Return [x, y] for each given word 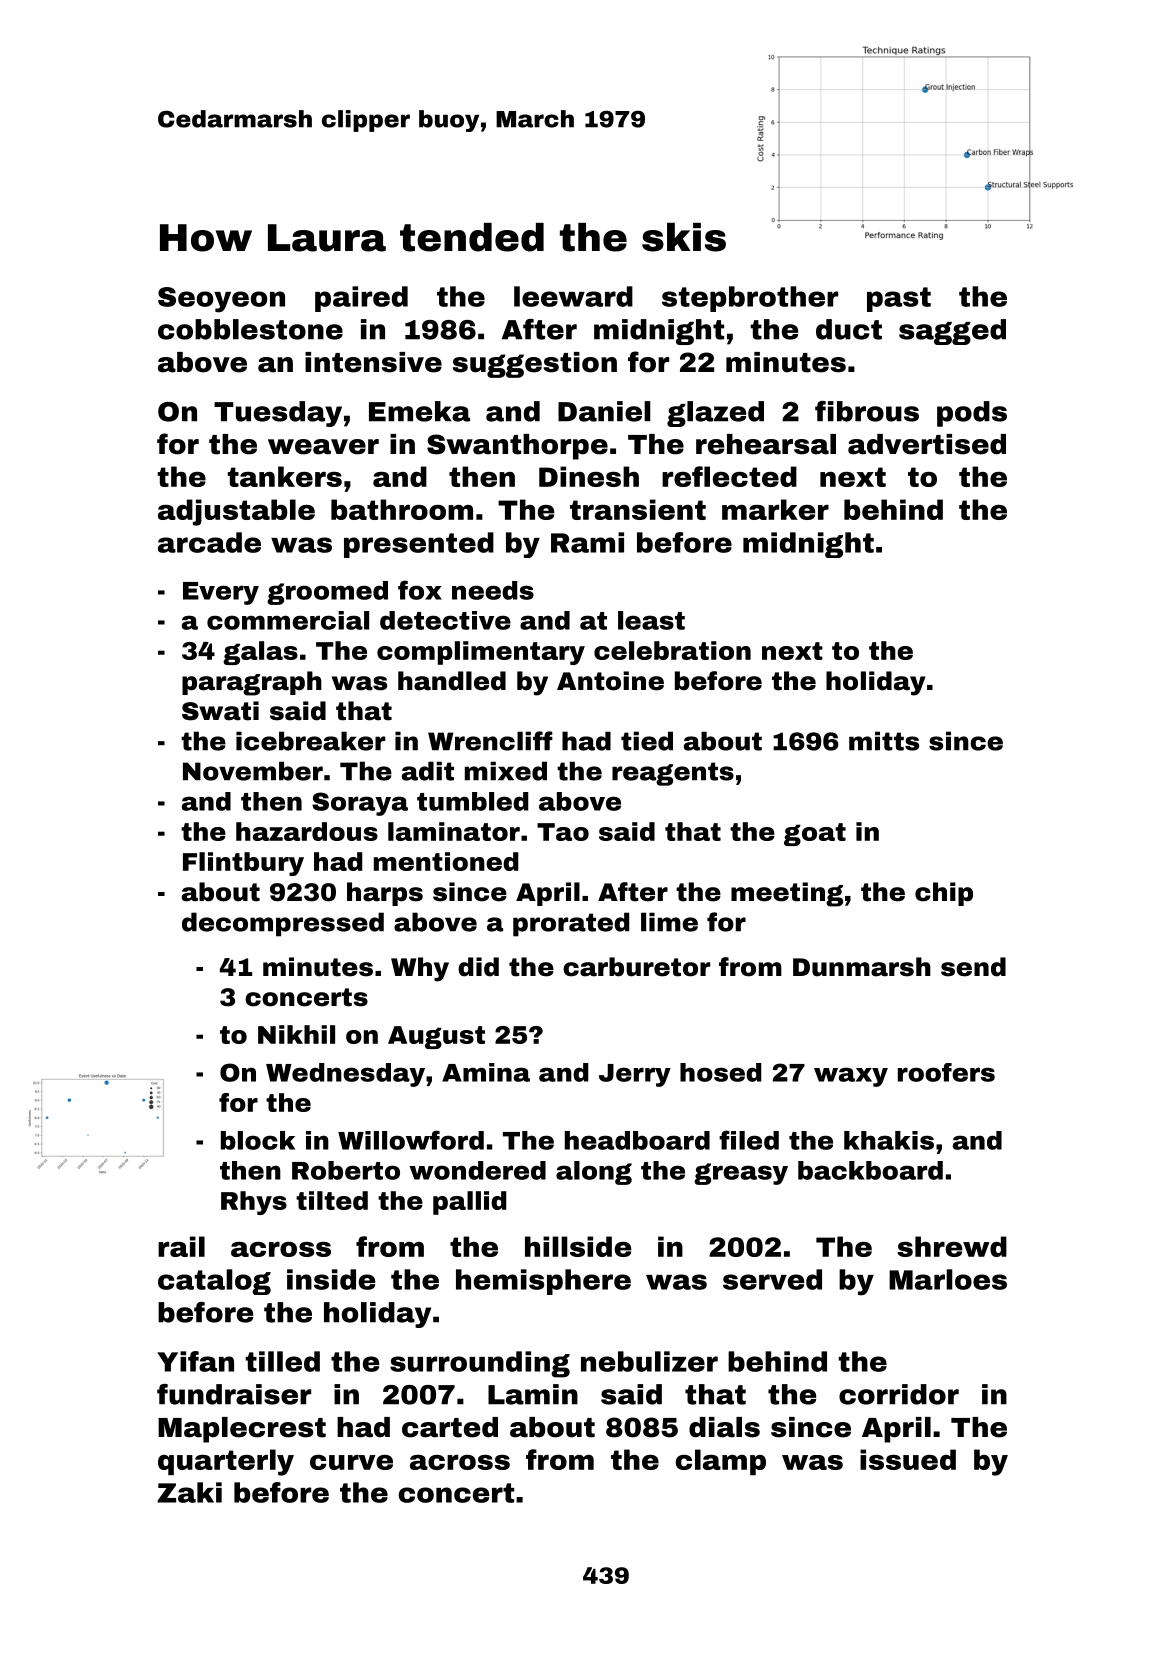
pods [972, 414]
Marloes [948, 1279]
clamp [721, 1462]
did [478, 967]
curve [351, 1462]
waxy [851, 1077]
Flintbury [243, 864]
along [594, 1173]
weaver [323, 447]
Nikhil [296, 1034]
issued [908, 1459]
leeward [573, 296]
